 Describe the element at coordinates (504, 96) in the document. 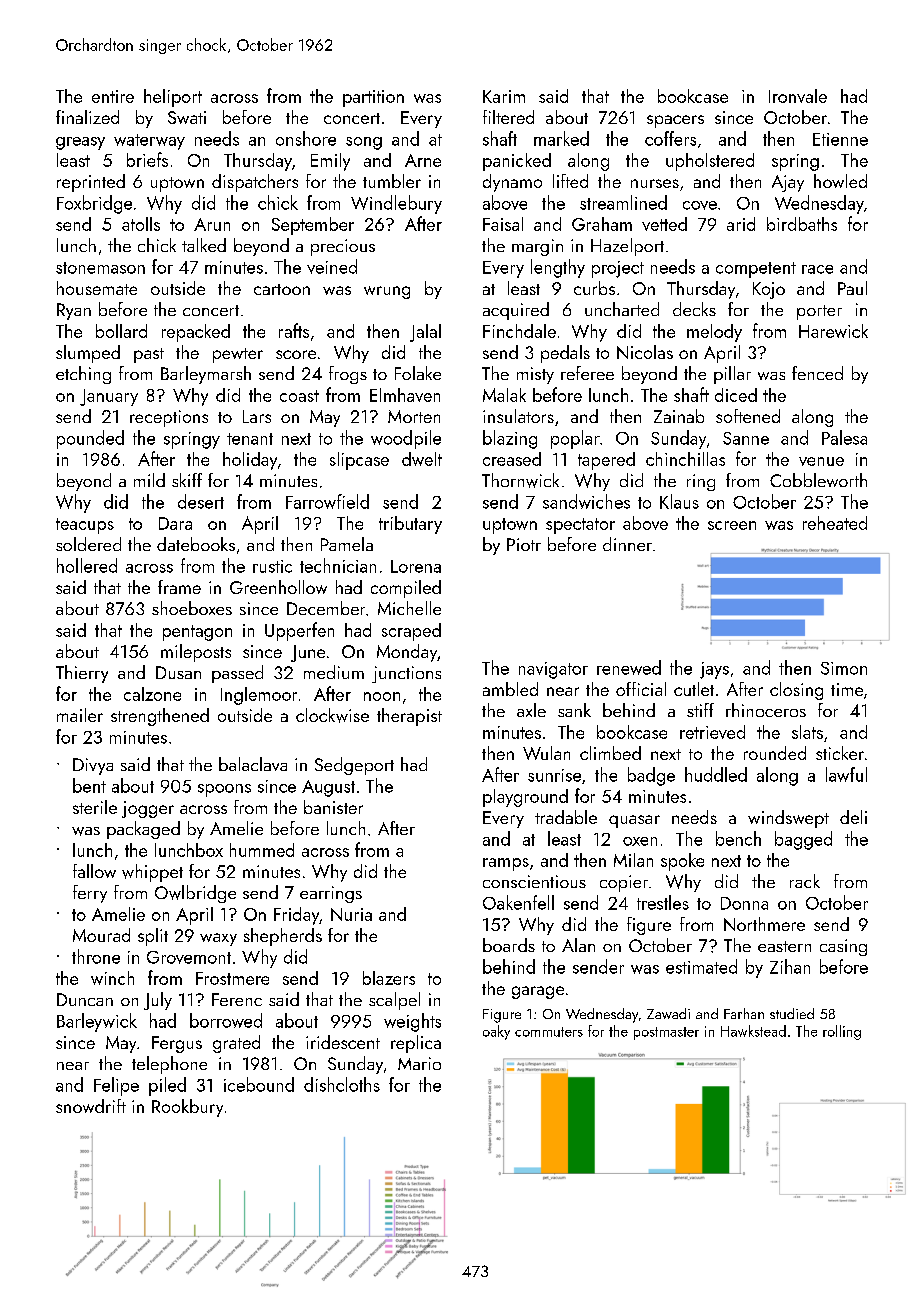

I see `Karim` at that location.
